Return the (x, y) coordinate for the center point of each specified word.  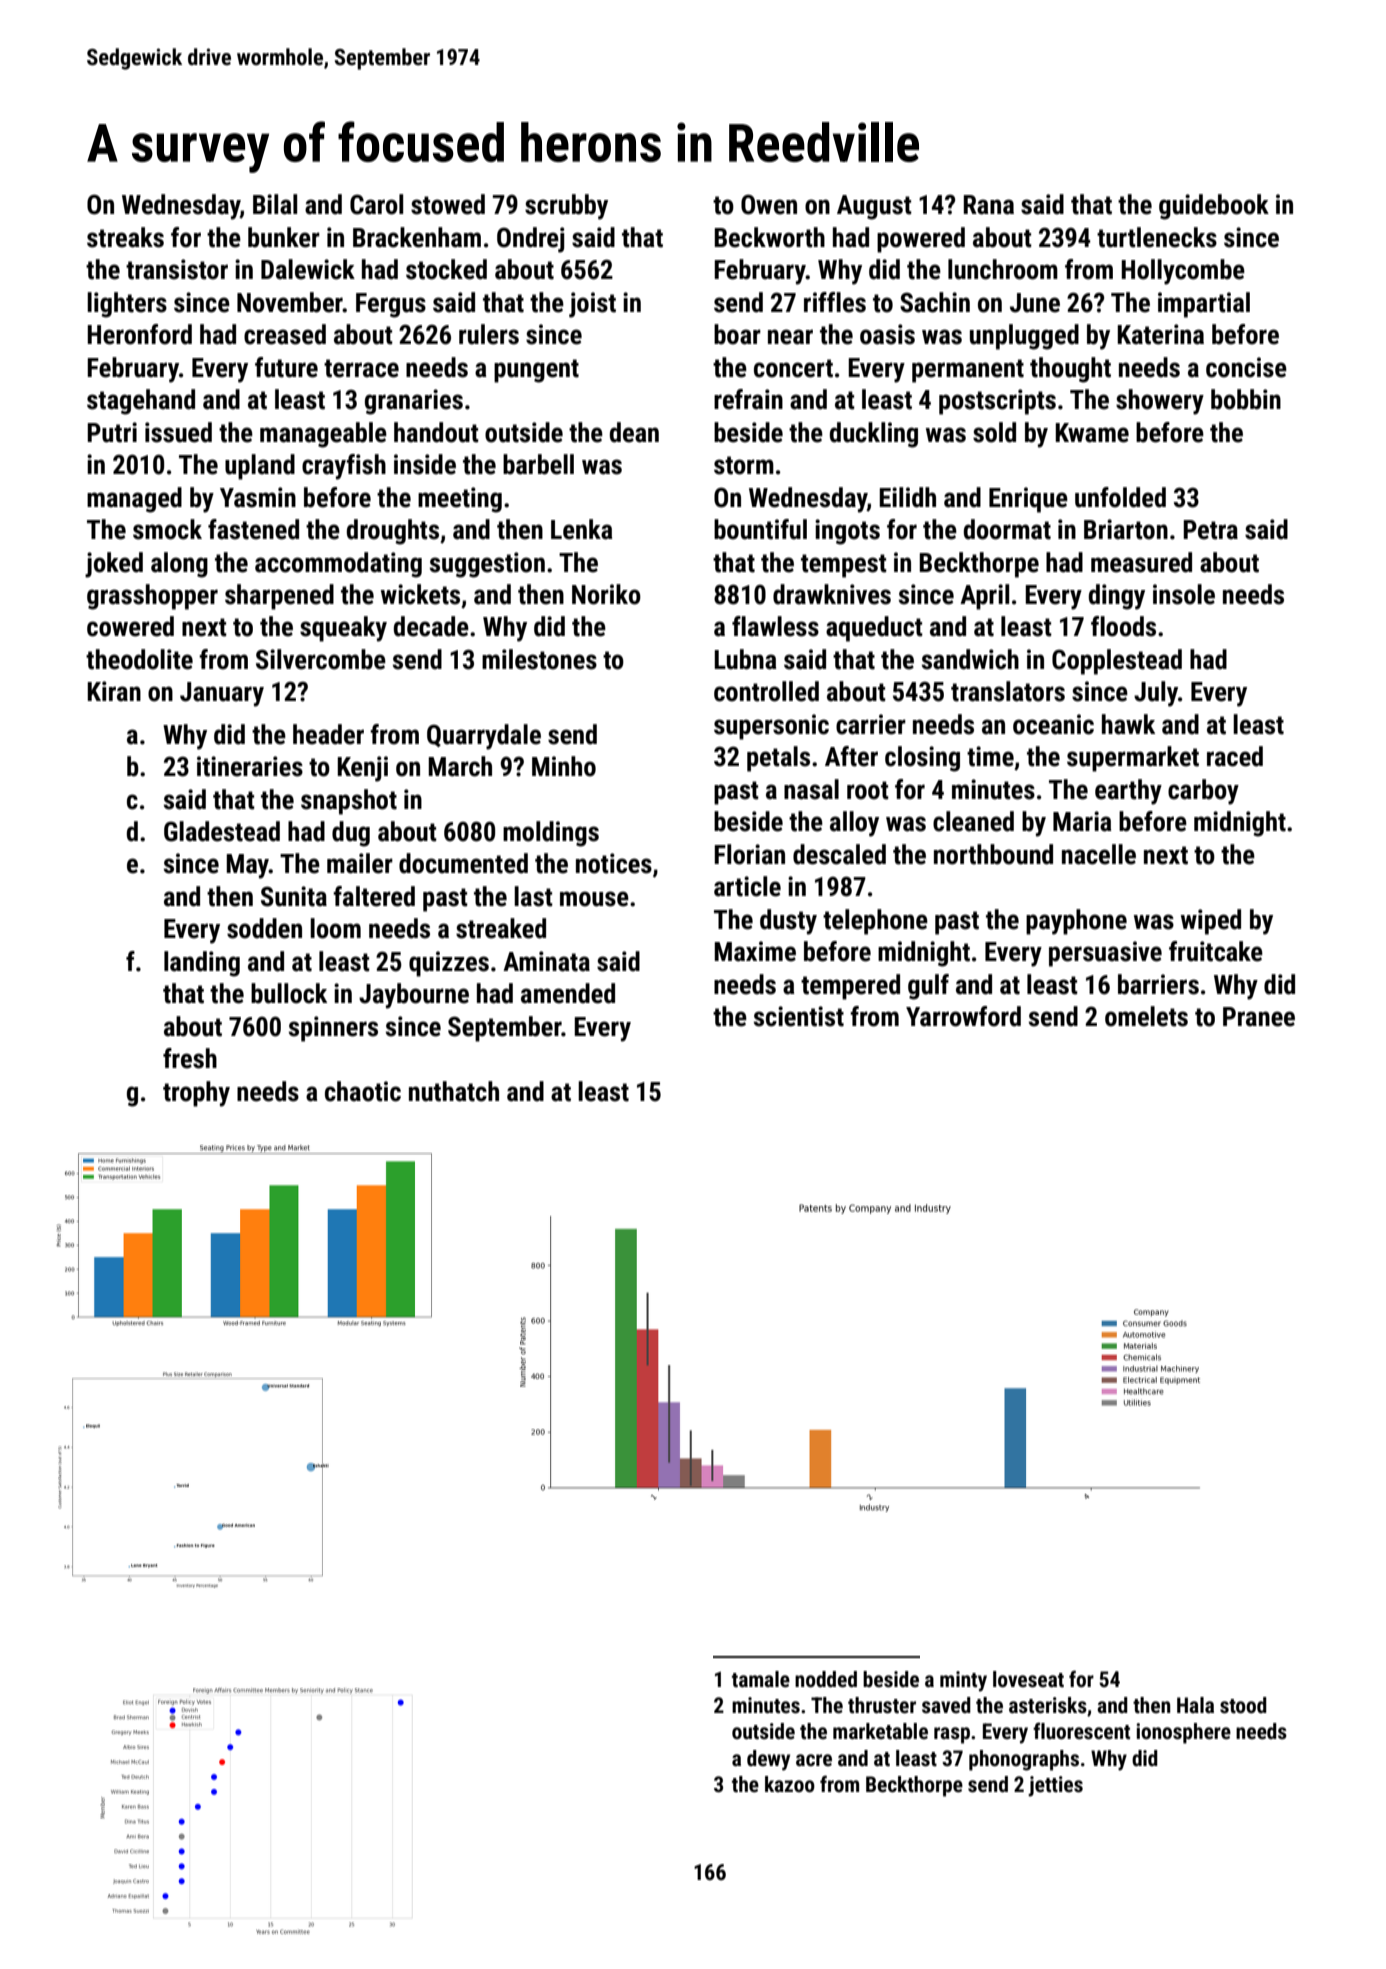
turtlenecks (1157, 237)
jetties (1055, 1786)
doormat (1007, 529)
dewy (768, 1760)
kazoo (790, 1784)
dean (634, 432)
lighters (127, 305)
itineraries (250, 766)
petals (778, 759)
